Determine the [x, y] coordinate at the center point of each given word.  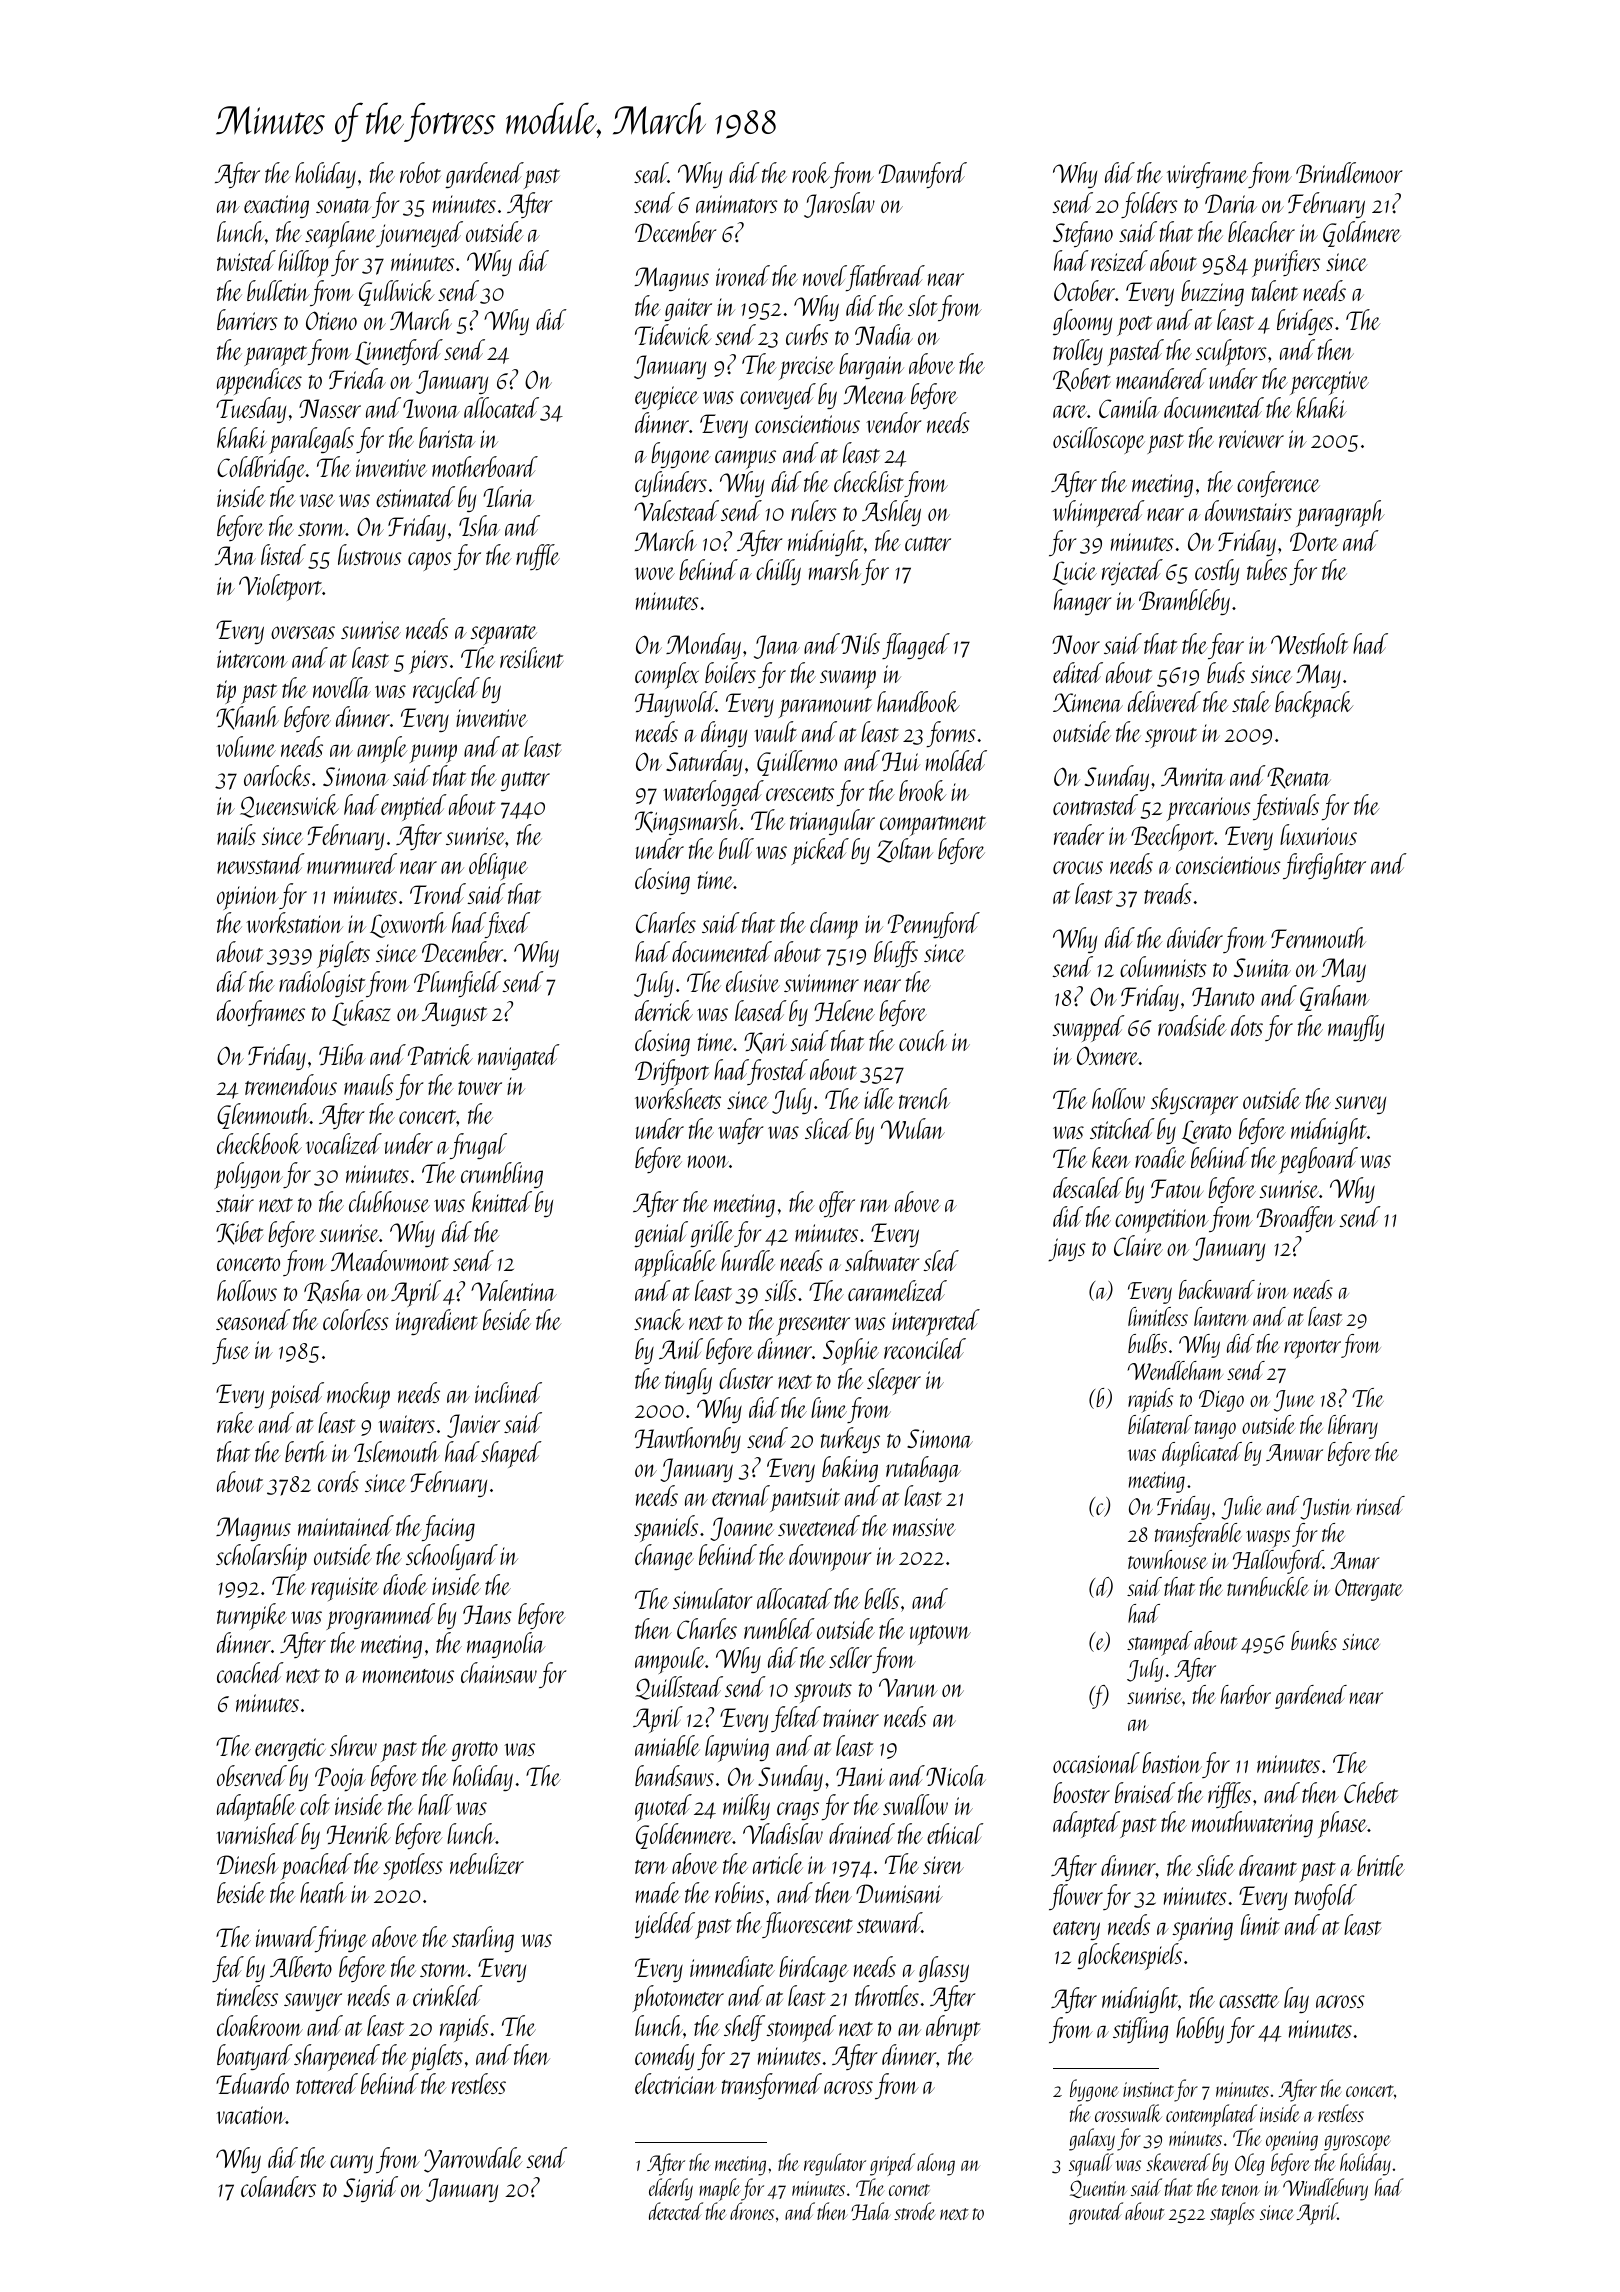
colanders [278, 2186]
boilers [730, 672]
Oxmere [1108, 1055]
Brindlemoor [1349, 172]
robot [420, 172]
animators [737, 204]
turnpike [252, 1616]
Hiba [342, 1054]
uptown [940, 1635]
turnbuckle [1268, 1586]
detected [676, 2211]
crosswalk [1128, 2113]
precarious [1209, 809]
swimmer [821, 983]
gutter [525, 781]
